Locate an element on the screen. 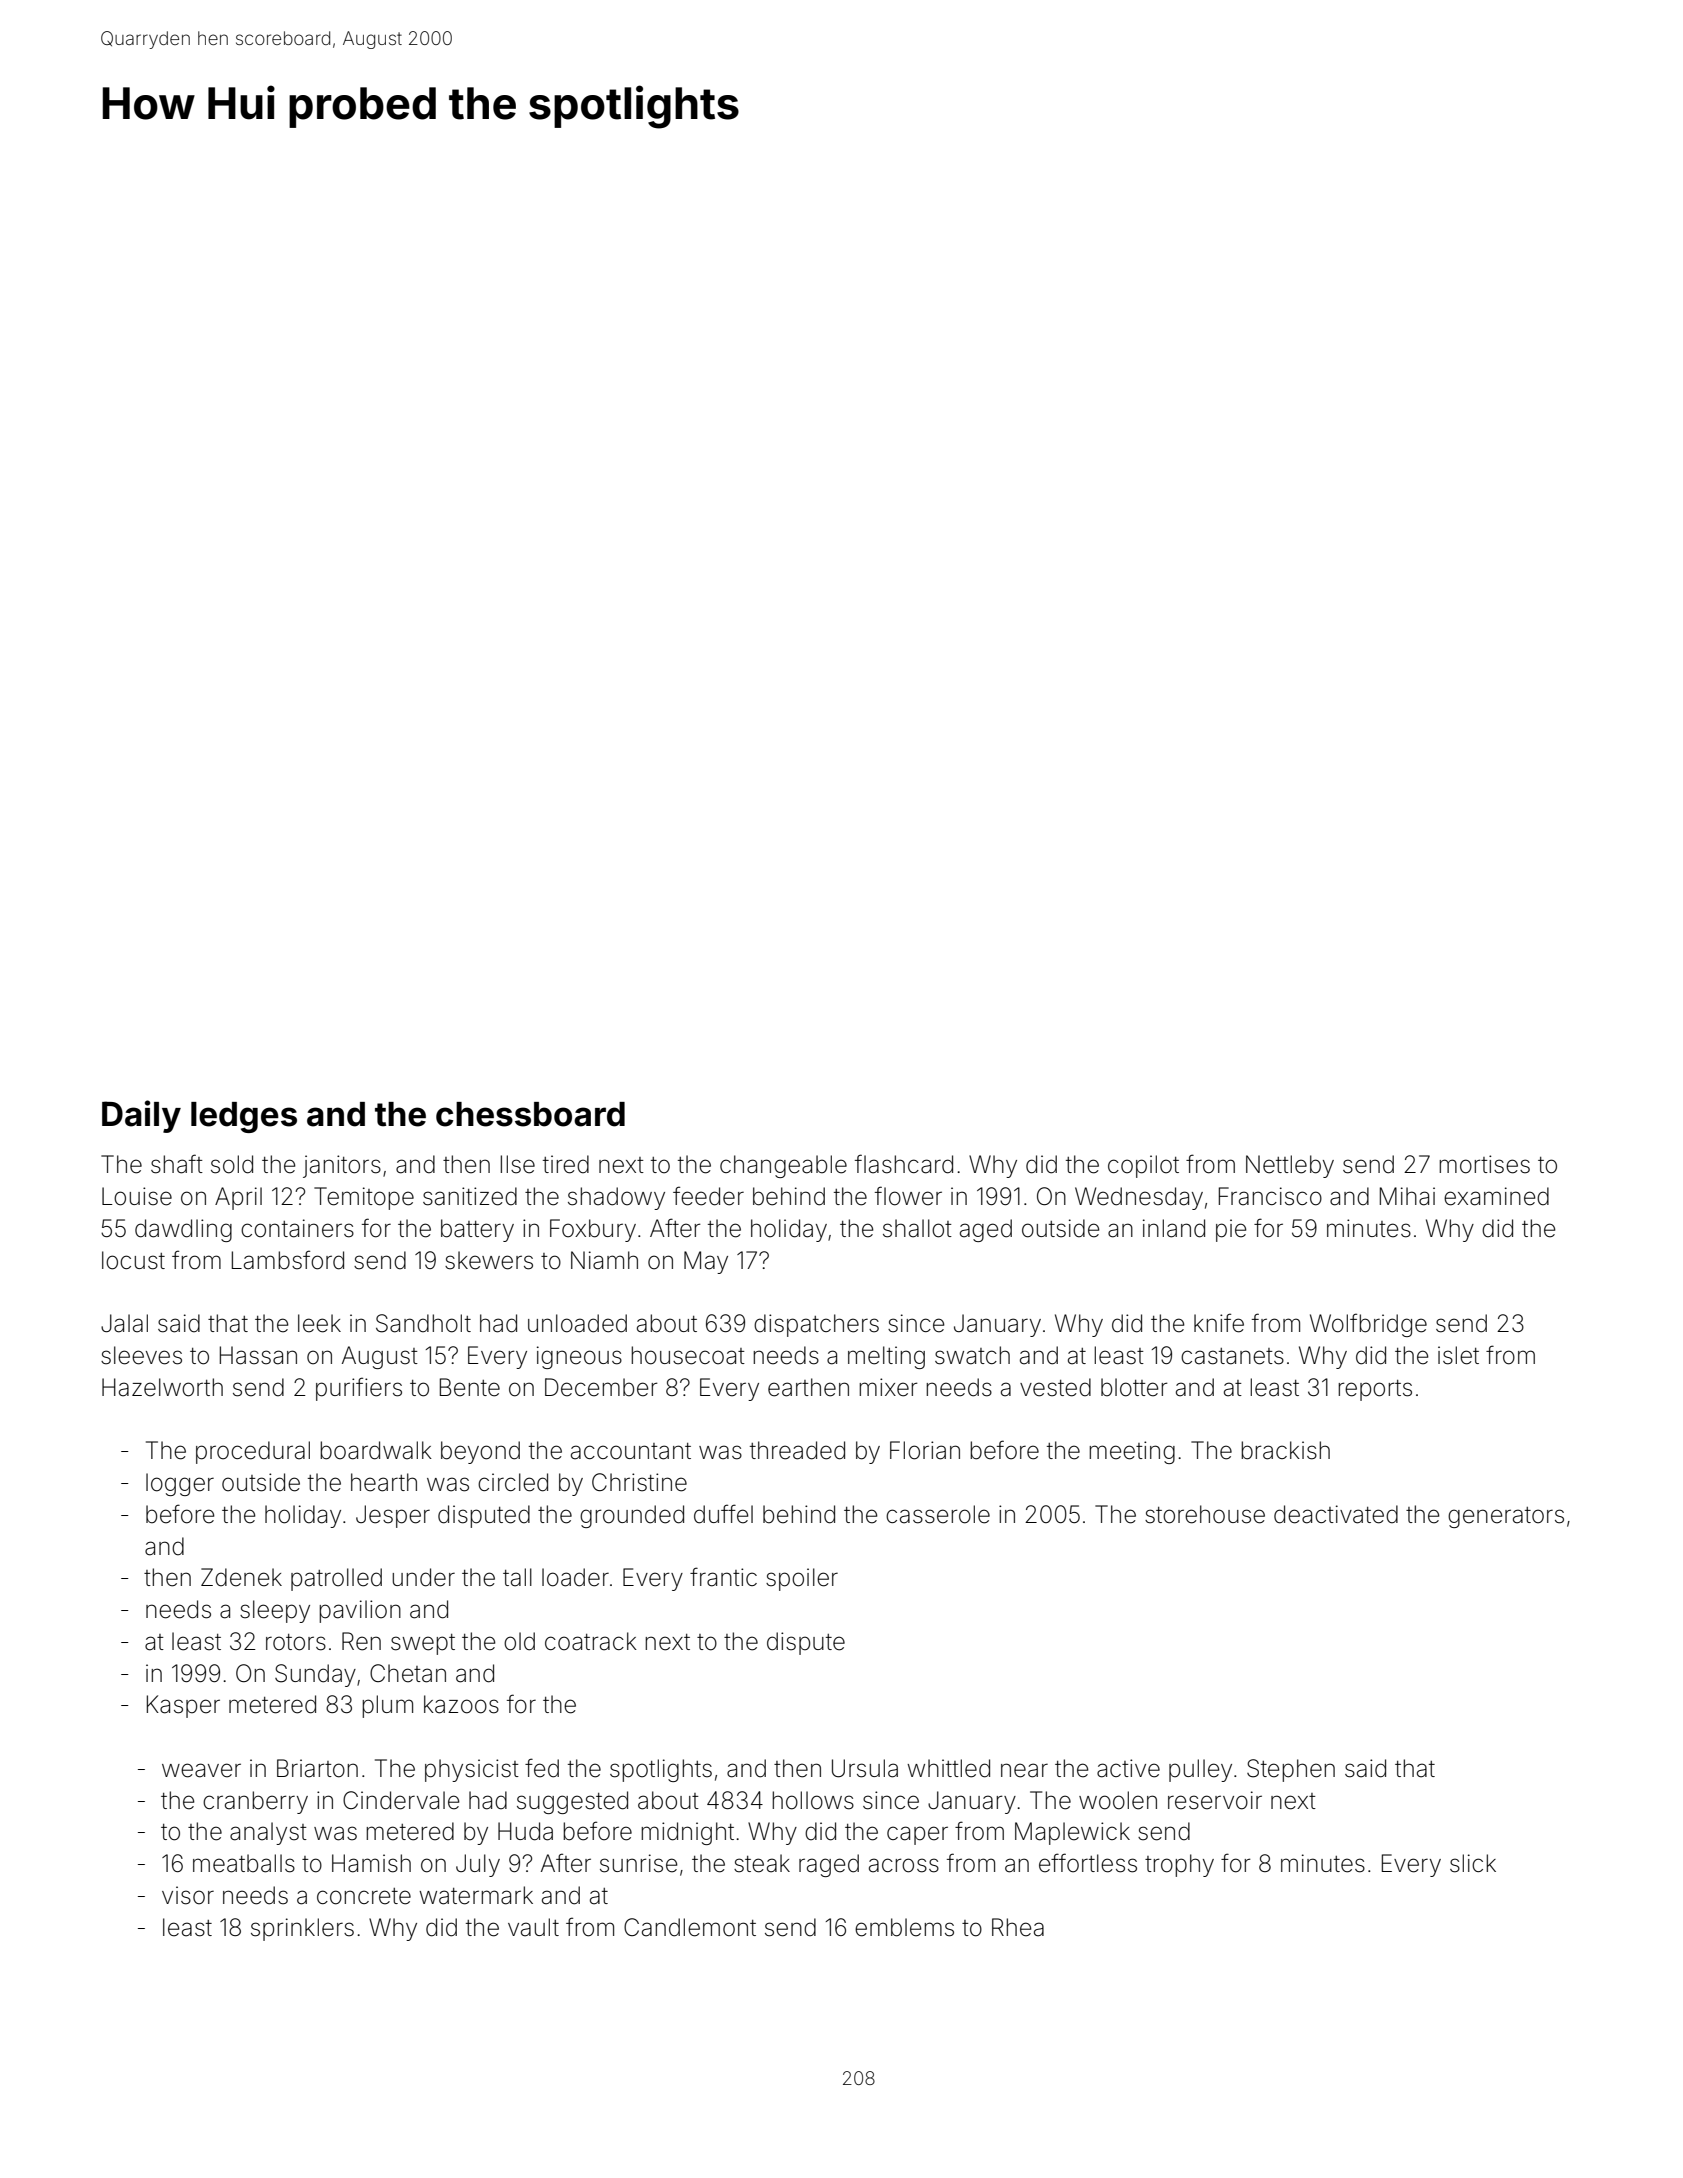 Image resolution: width=1683 pixels, height=2178 pixels. shallot is located at coordinates (917, 1228).
